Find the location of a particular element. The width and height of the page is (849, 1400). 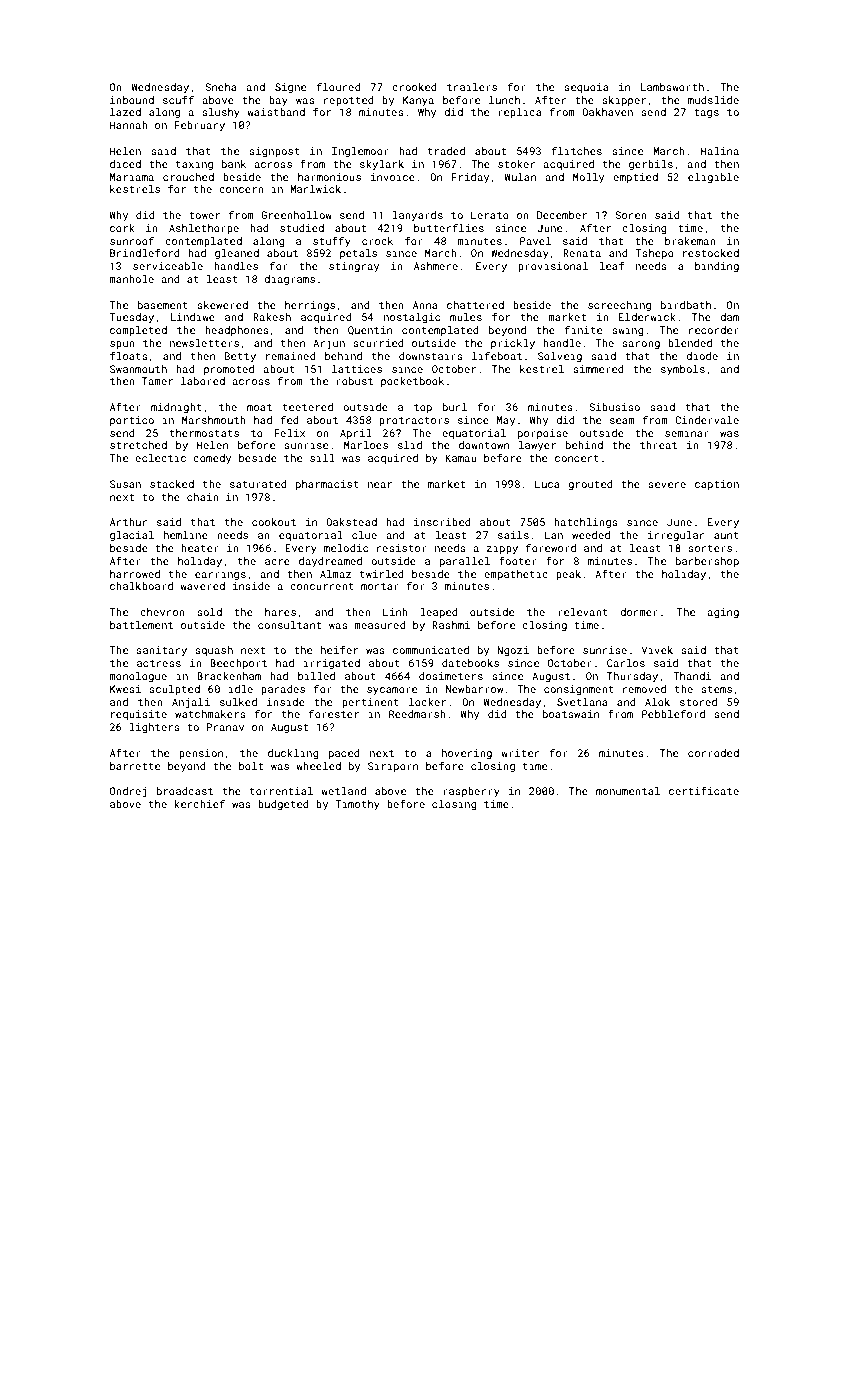

writer is located at coordinates (520, 753).
